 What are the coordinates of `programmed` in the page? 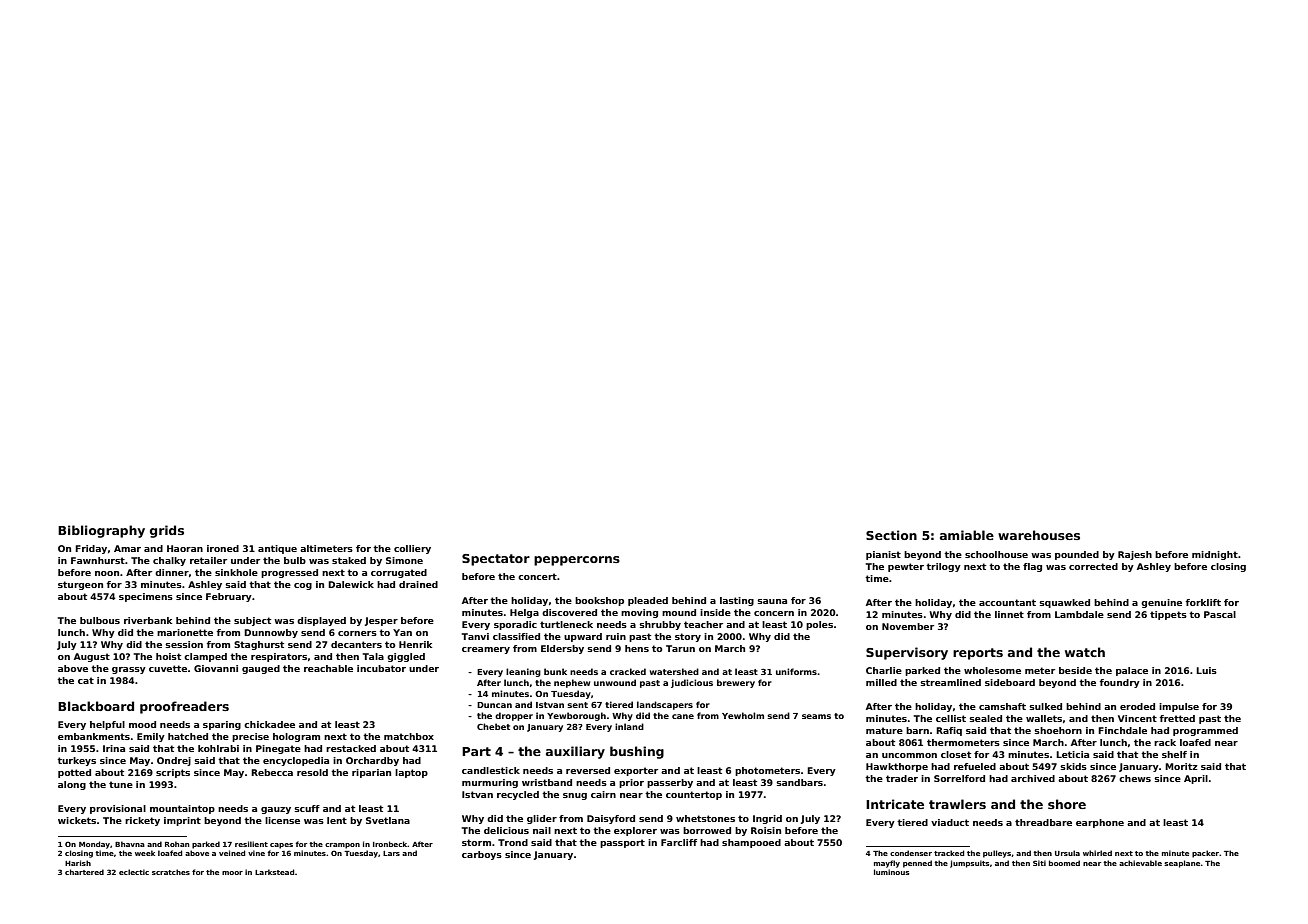 It's located at (1205, 731).
